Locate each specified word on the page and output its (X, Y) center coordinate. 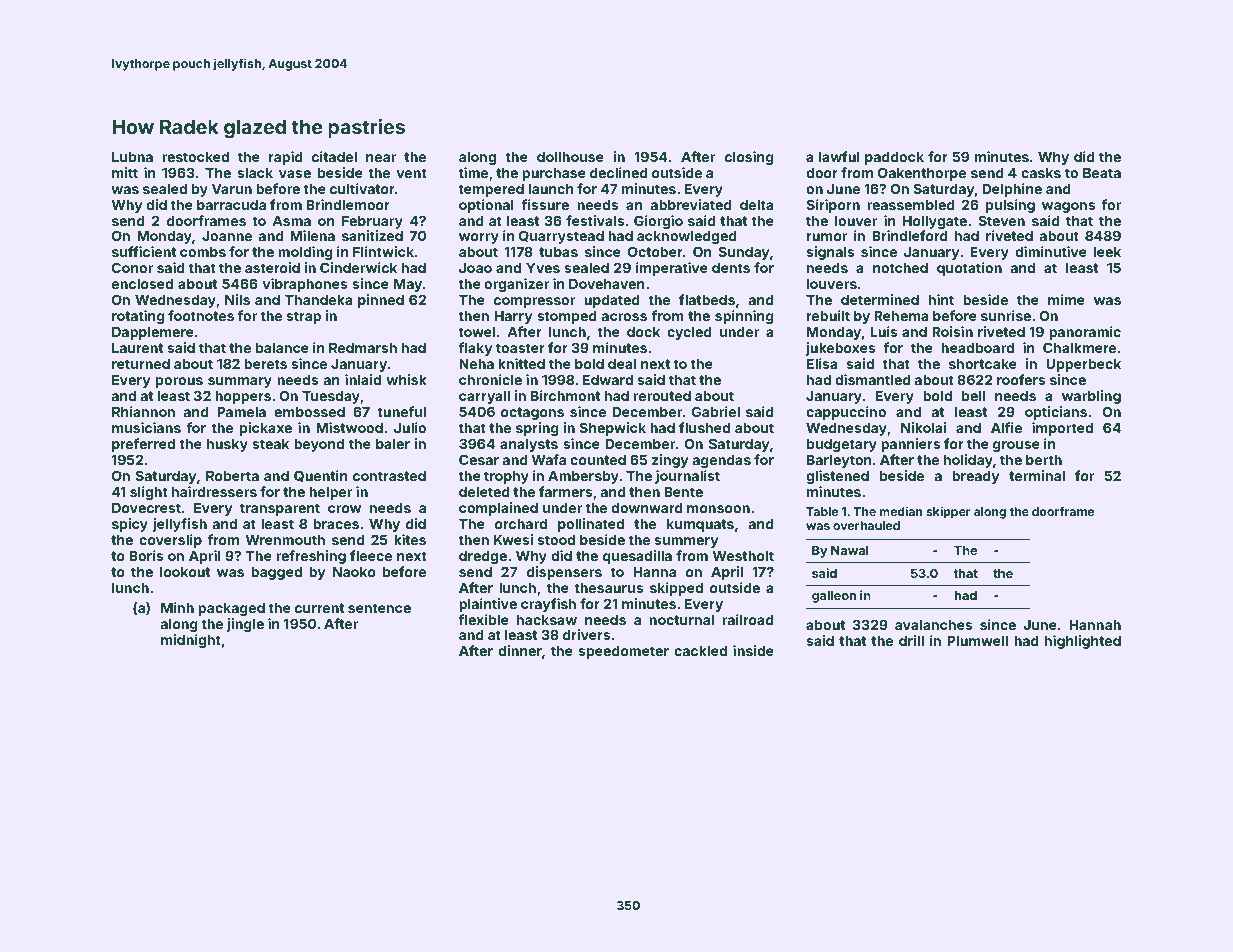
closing (749, 158)
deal (622, 364)
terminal (1037, 475)
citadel (334, 156)
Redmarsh (363, 348)
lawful (839, 156)
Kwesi (513, 539)
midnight (191, 641)
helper (330, 493)
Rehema (901, 316)
